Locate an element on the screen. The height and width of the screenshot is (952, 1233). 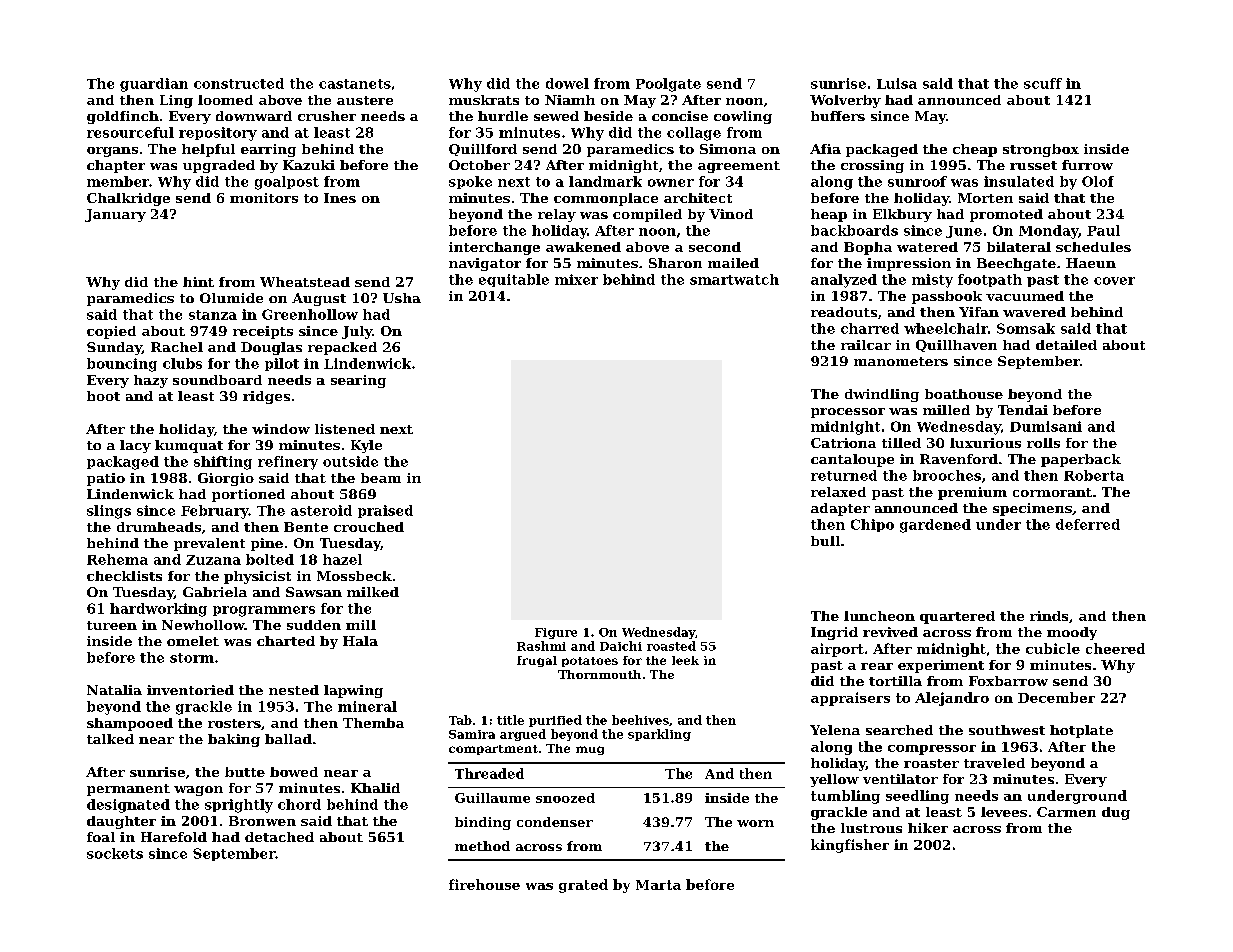
binding is located at coordinates (483, 823).
